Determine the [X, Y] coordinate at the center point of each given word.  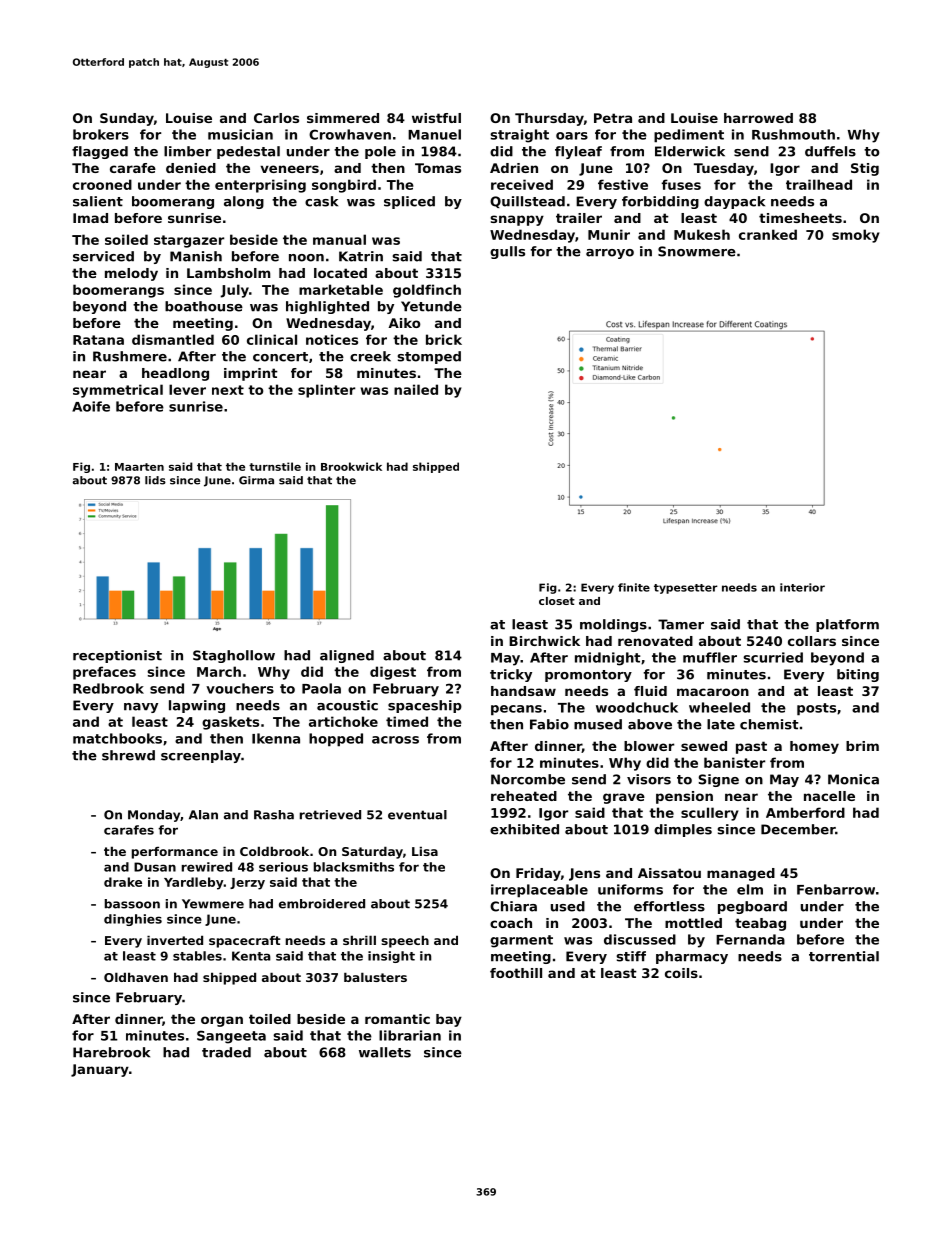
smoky [856, 236]
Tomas [438, 168]
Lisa [425, 851]
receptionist [117, 656]
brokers [101, 134]
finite [634, 587]
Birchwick [544, 641]
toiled [270, 1019]
